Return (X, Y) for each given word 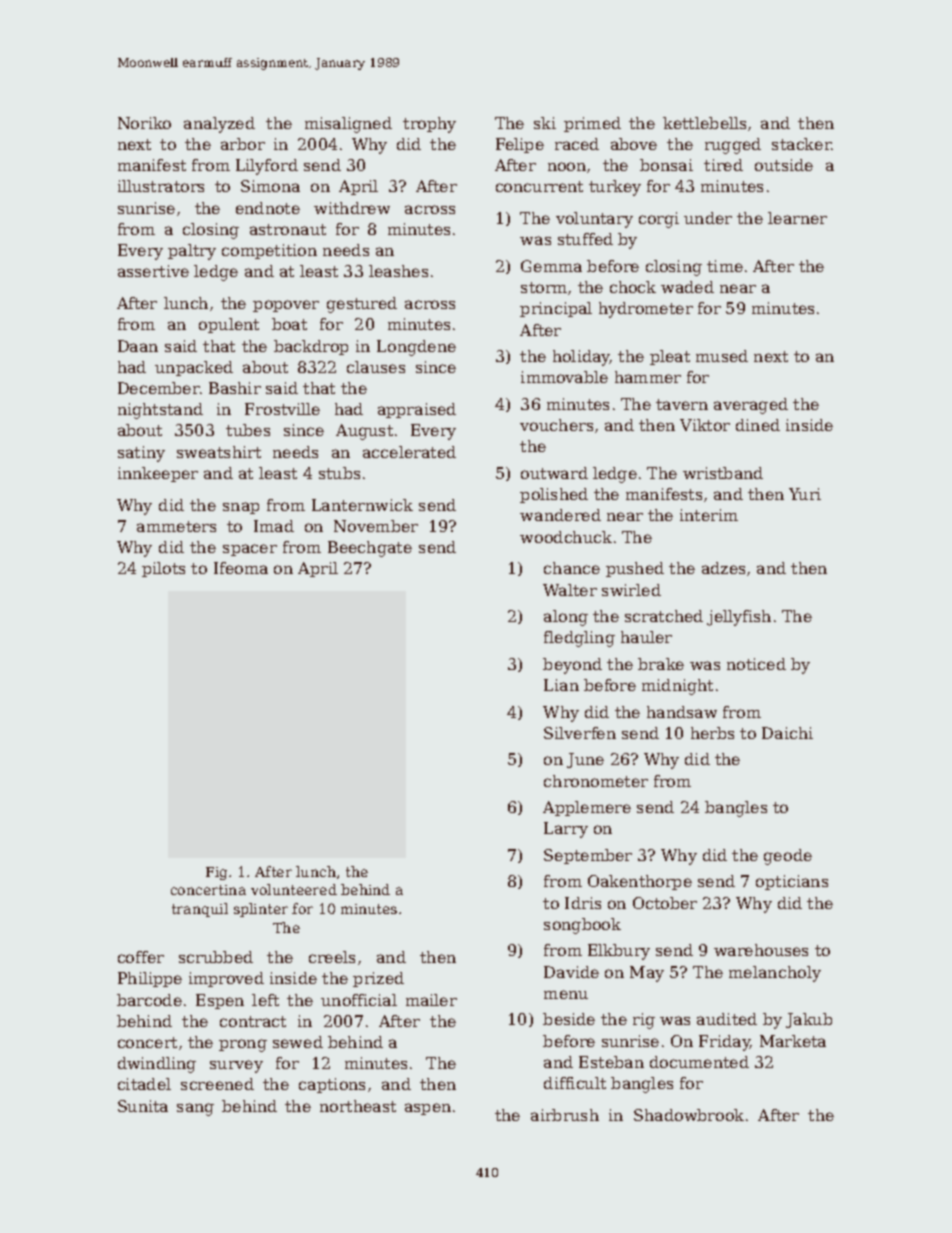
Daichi (787, 733)
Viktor (705, 425)
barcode (149, 1000)
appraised (417, 410)
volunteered (294, 889)
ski (545, 123)
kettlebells (704, 123)
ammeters (176, 526)
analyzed (219, 125)
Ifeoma (241, 568)
